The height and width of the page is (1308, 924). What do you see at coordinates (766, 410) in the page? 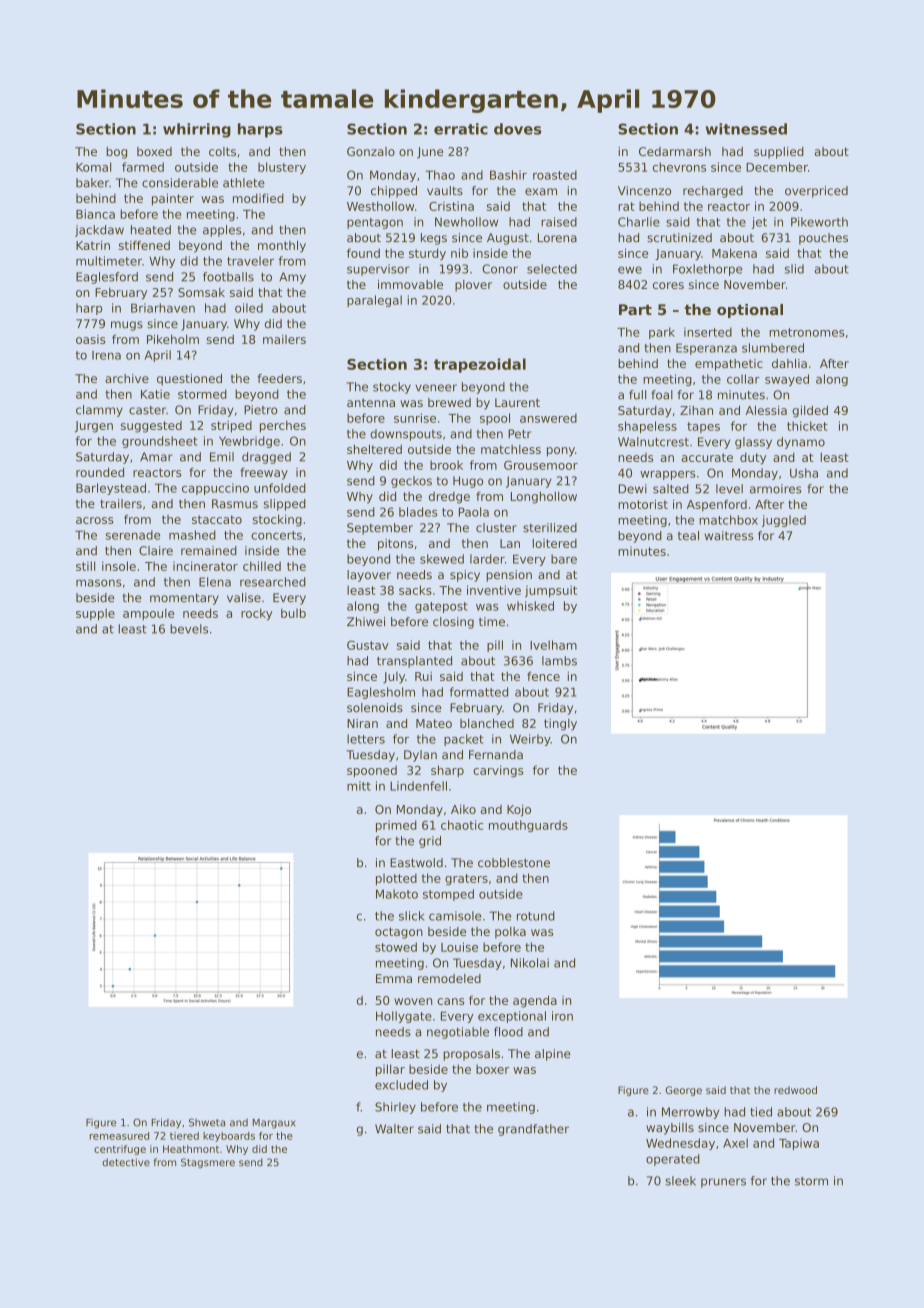
I see `Alessia` at bounding box center [766, 410].
